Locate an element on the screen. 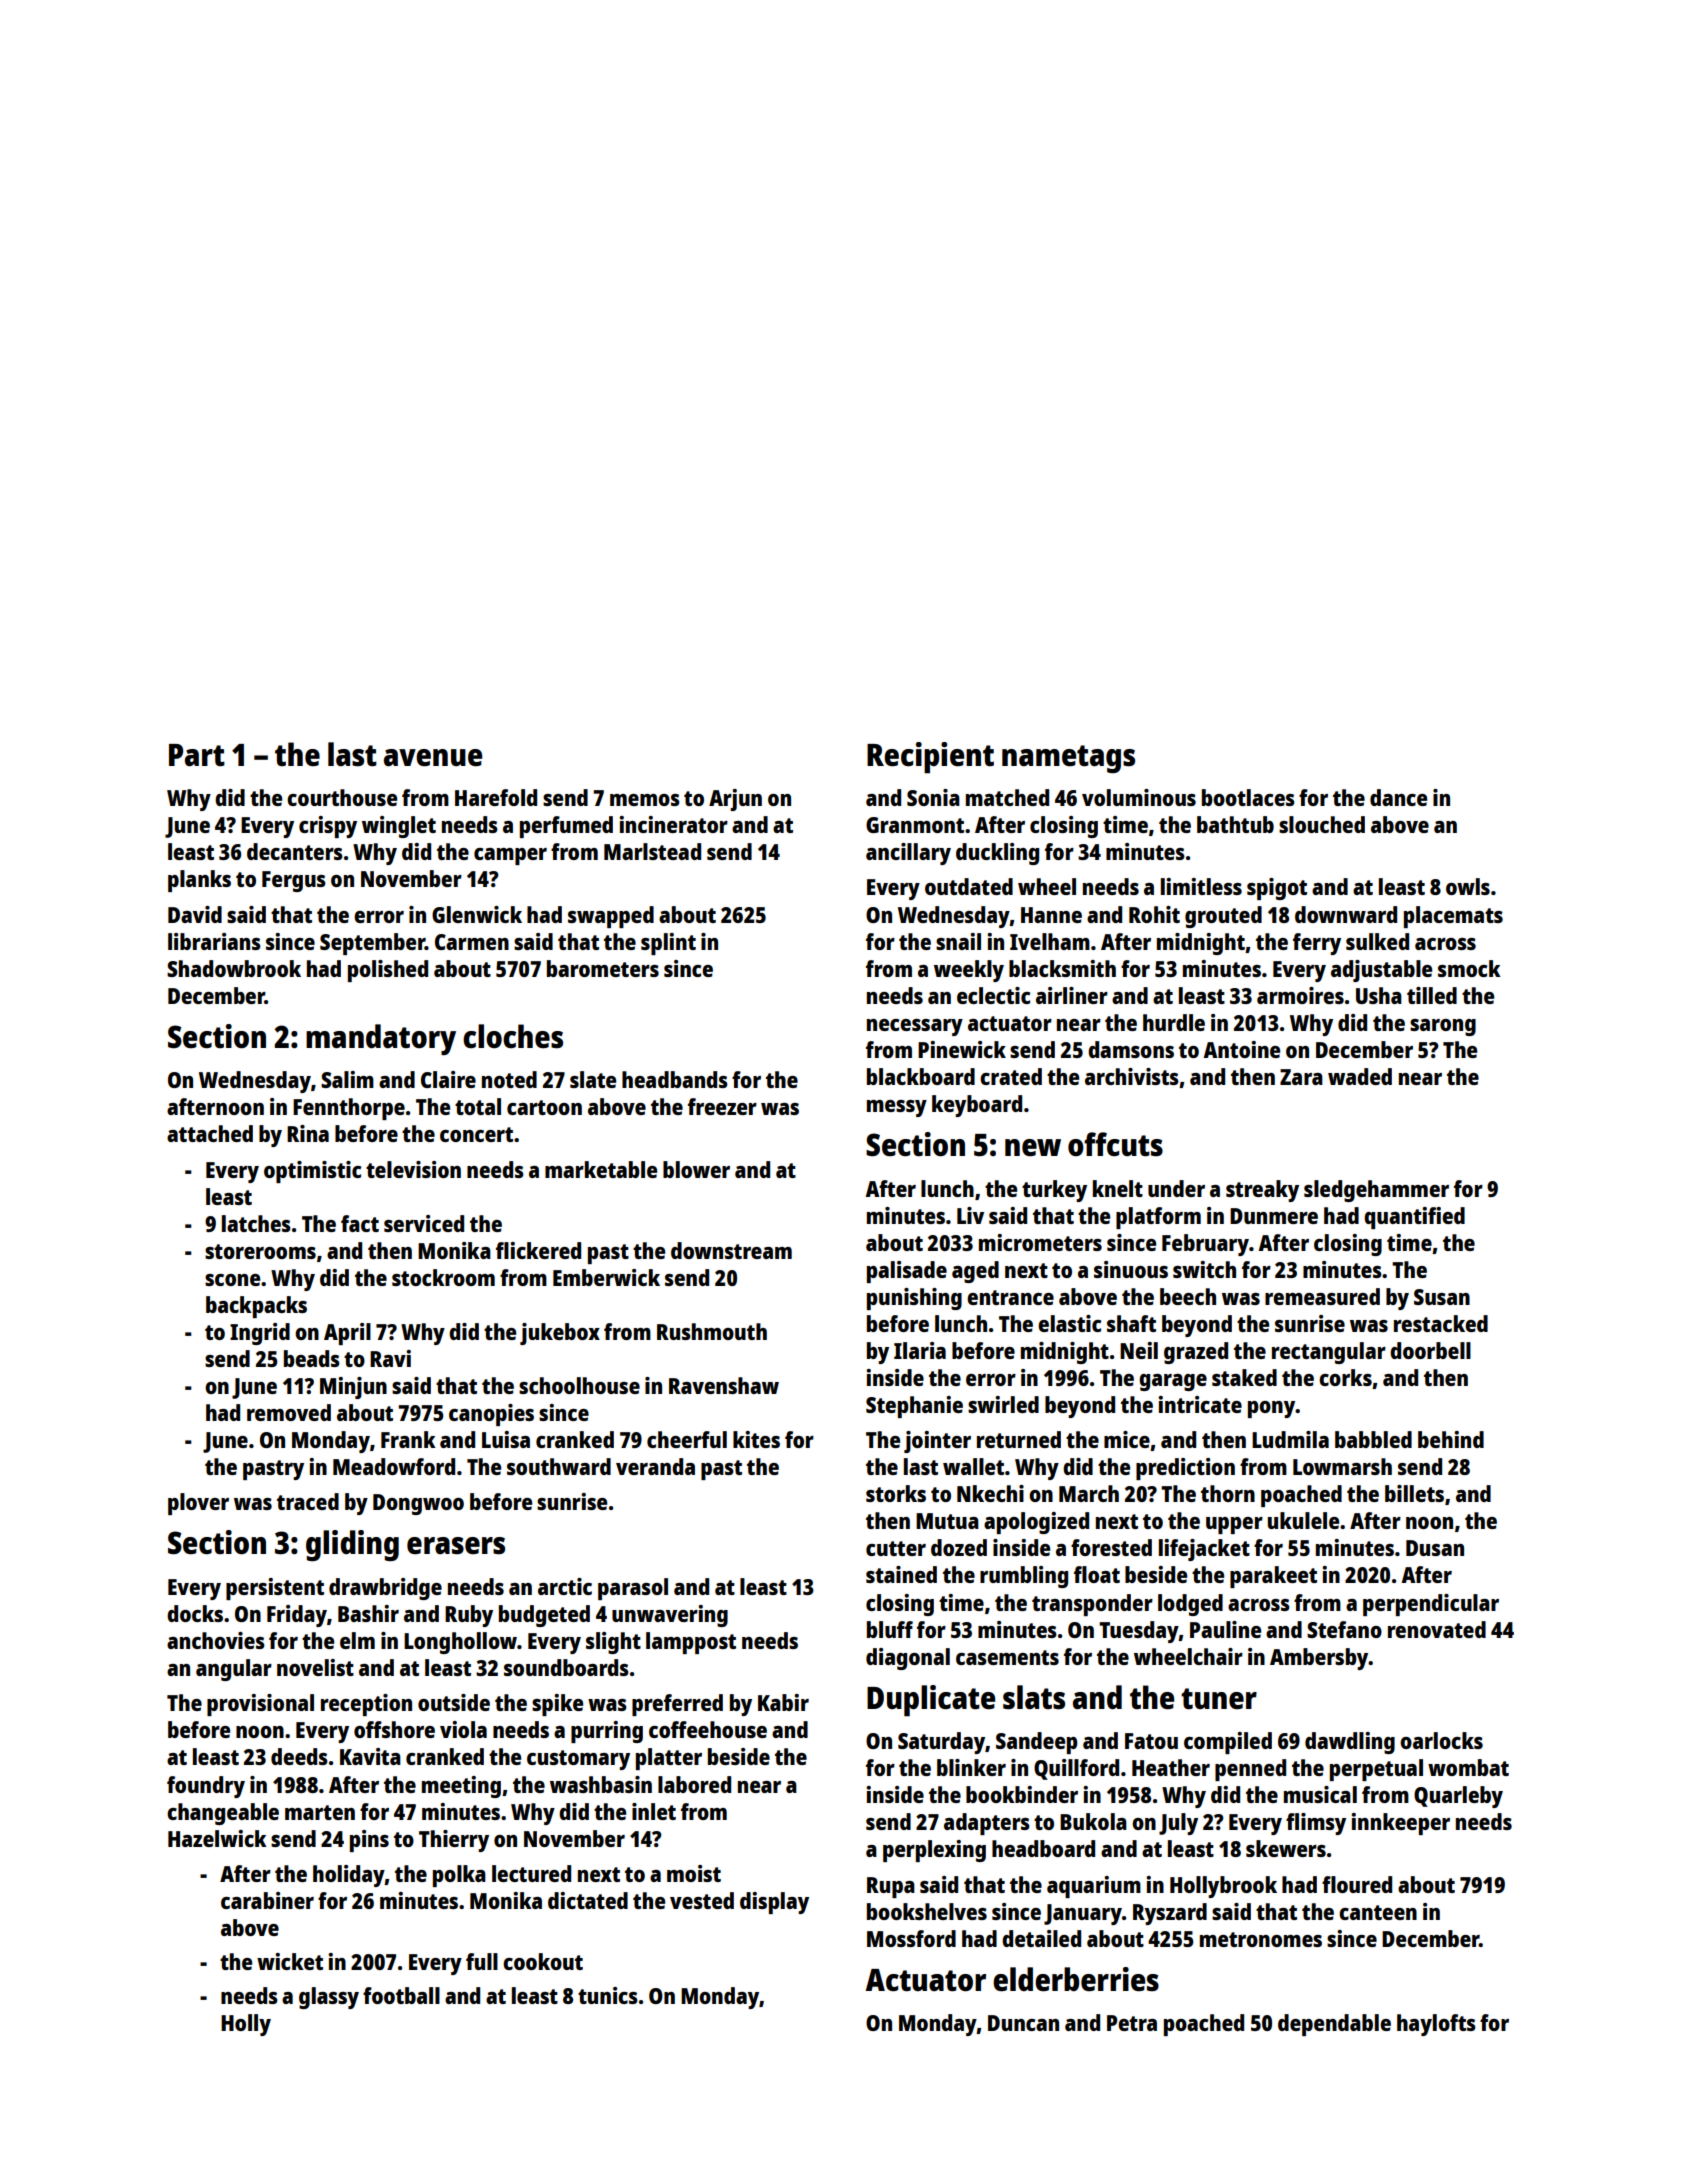  renovated is located at coordinates (1437, 1629).
